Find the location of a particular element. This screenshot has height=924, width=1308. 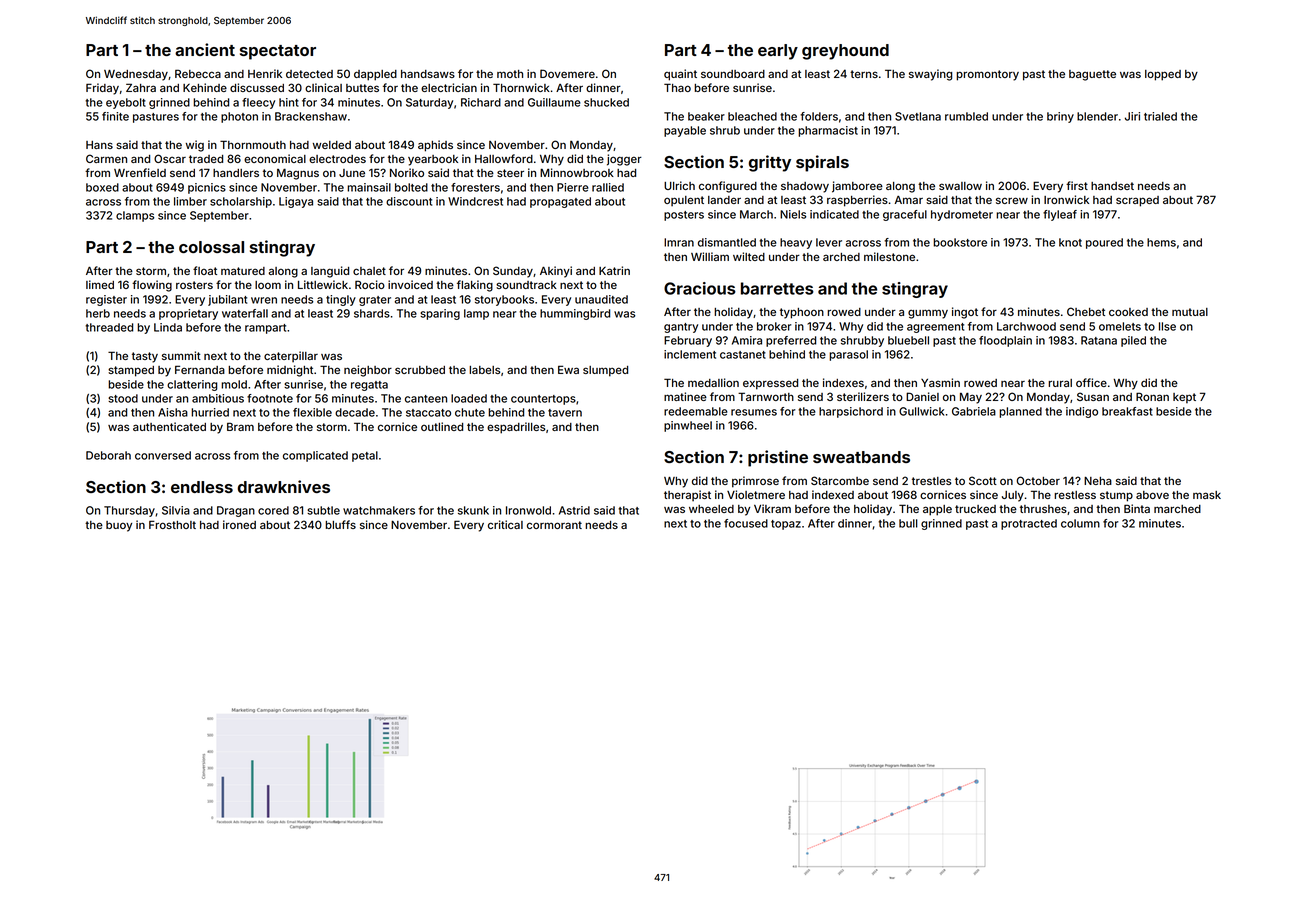

Akinyi is located at coordinates (556, 272).
